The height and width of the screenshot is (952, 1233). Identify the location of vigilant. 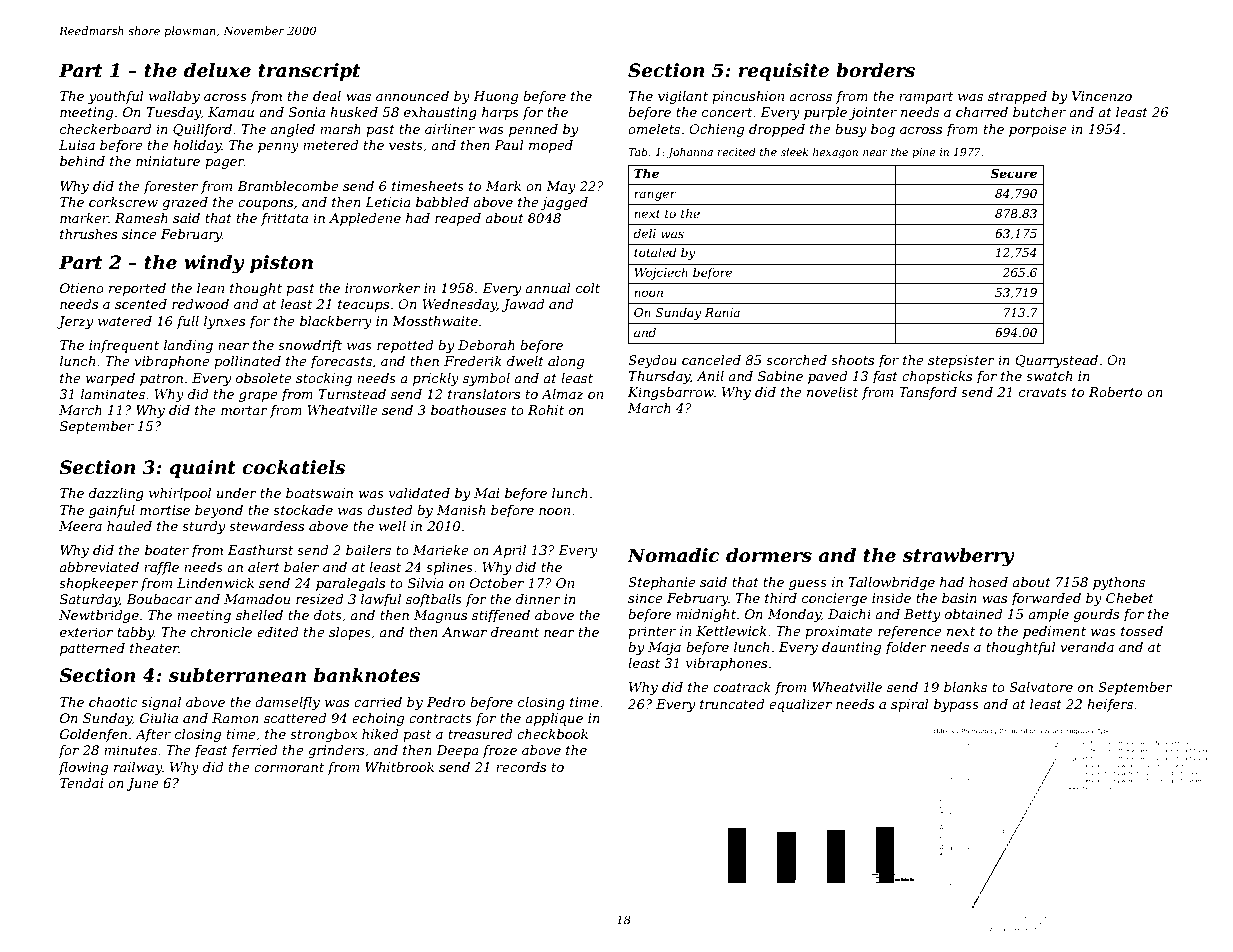
(683, 97).
